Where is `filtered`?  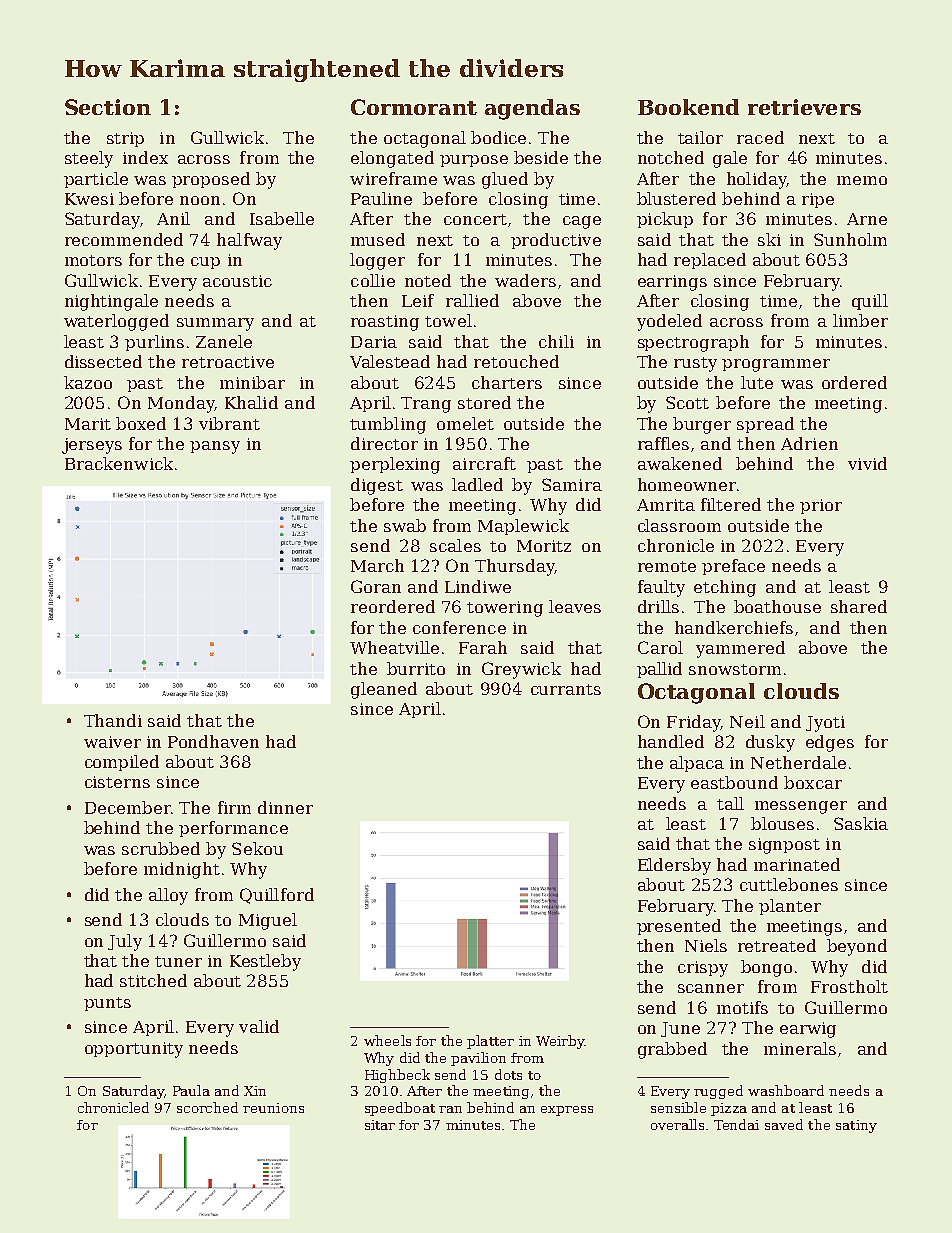
filtered is located at coordinates (731, 504).
